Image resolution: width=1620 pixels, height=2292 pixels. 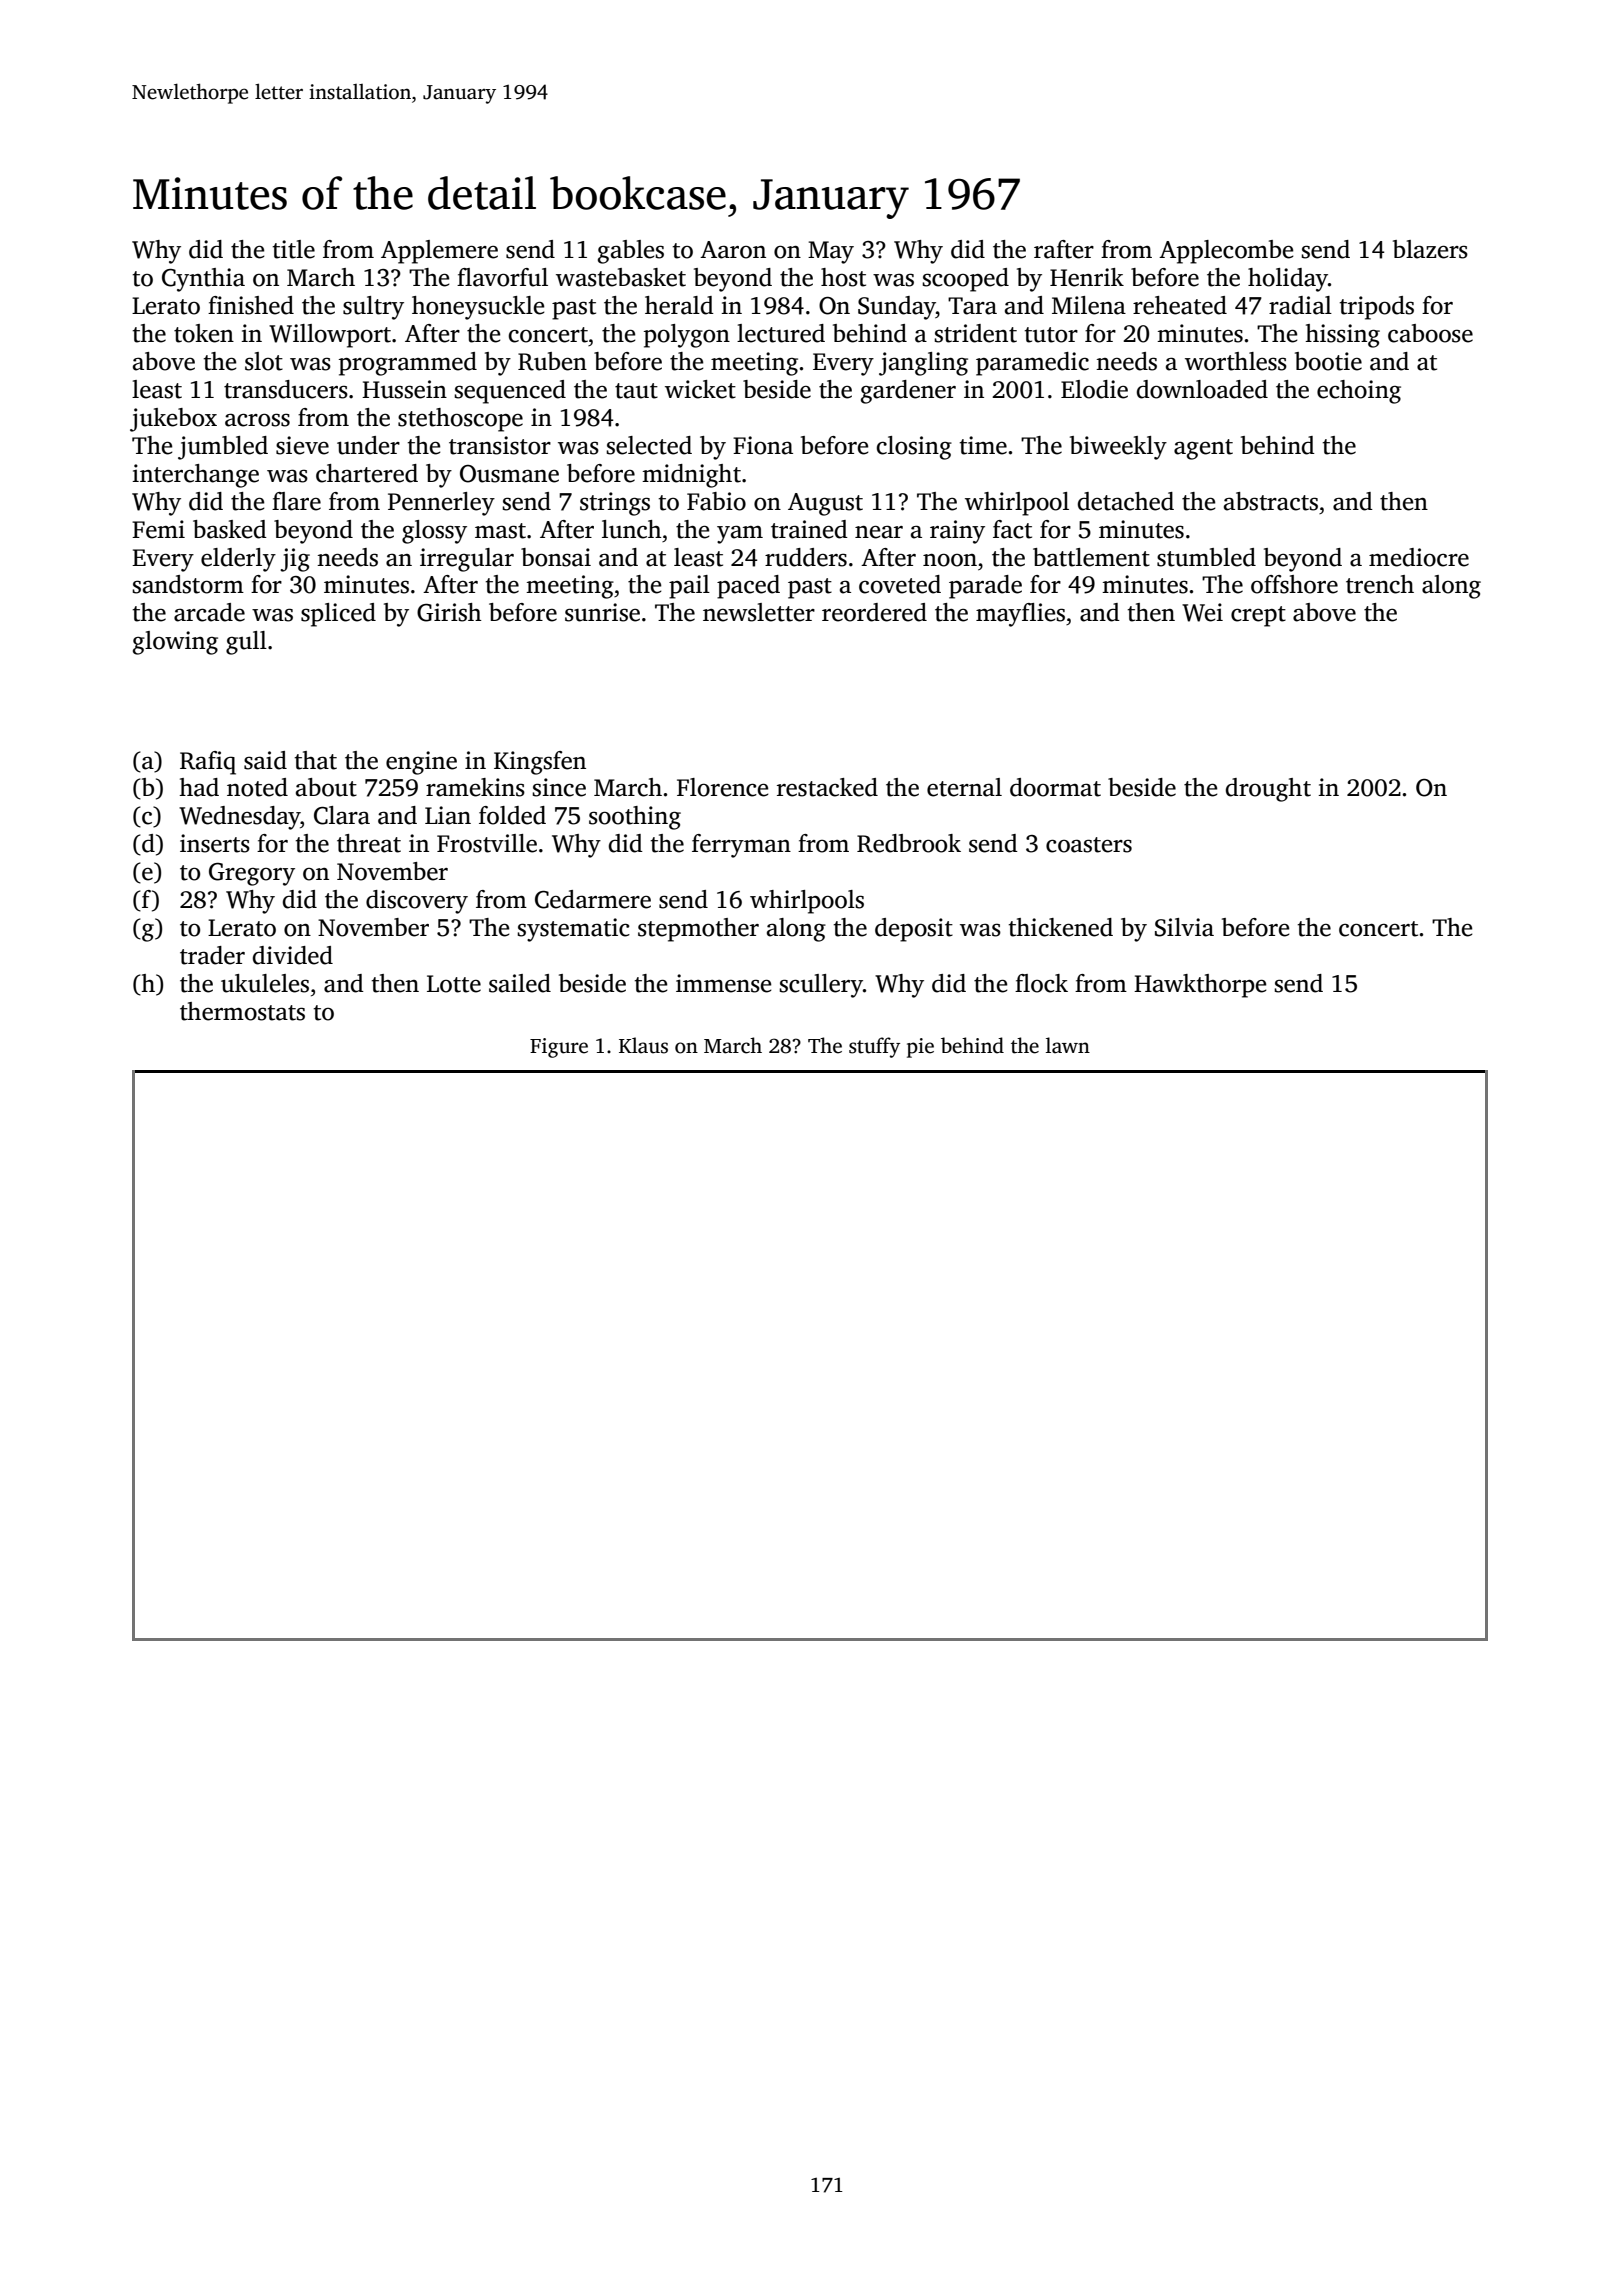 I want to click on trader, so click(x=212, y=955).
